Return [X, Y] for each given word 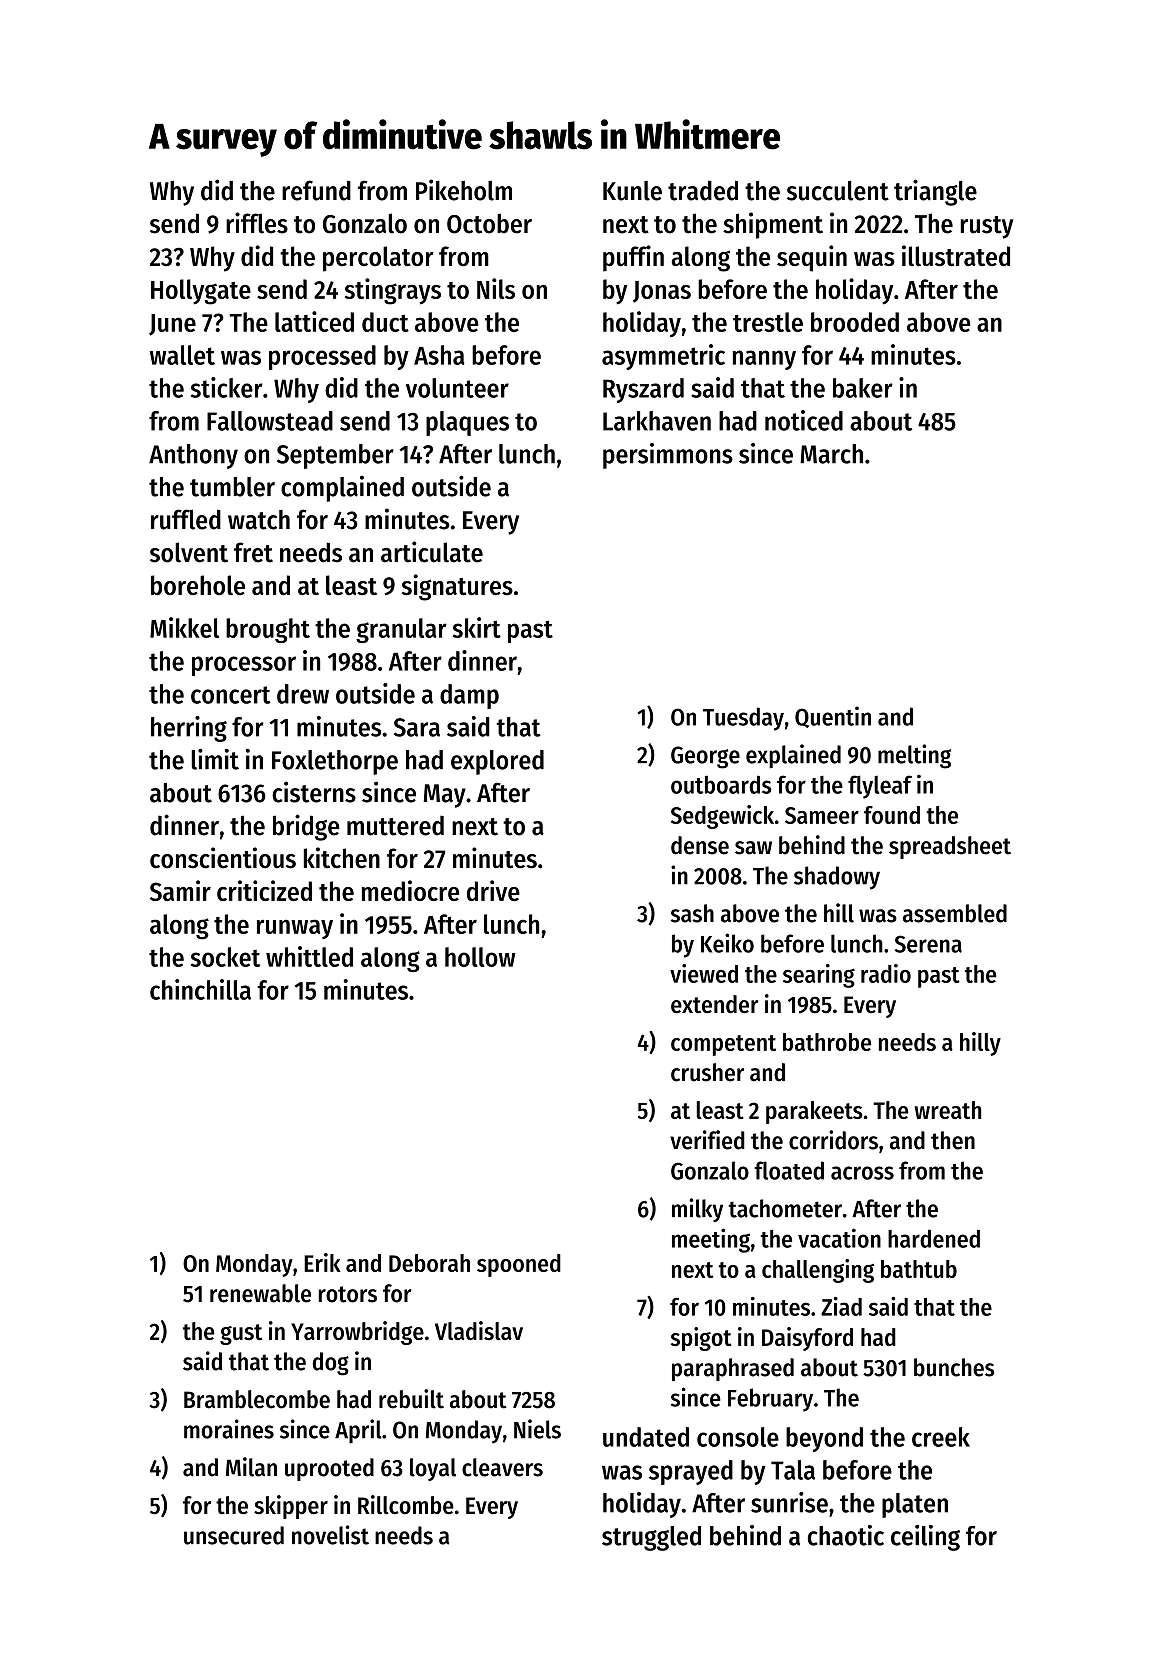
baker [863, 388]
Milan [251, 1467]
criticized [264, 890]
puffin [633, 258]
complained [342, 489]
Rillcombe [406, 1505]
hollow [480, 957]
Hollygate [201, 292]
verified [707, 1140]
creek [941, 1437]
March [831, 454]
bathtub [919, 1269]
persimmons [668, 456]
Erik [322, 1262]
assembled [955, 913]
